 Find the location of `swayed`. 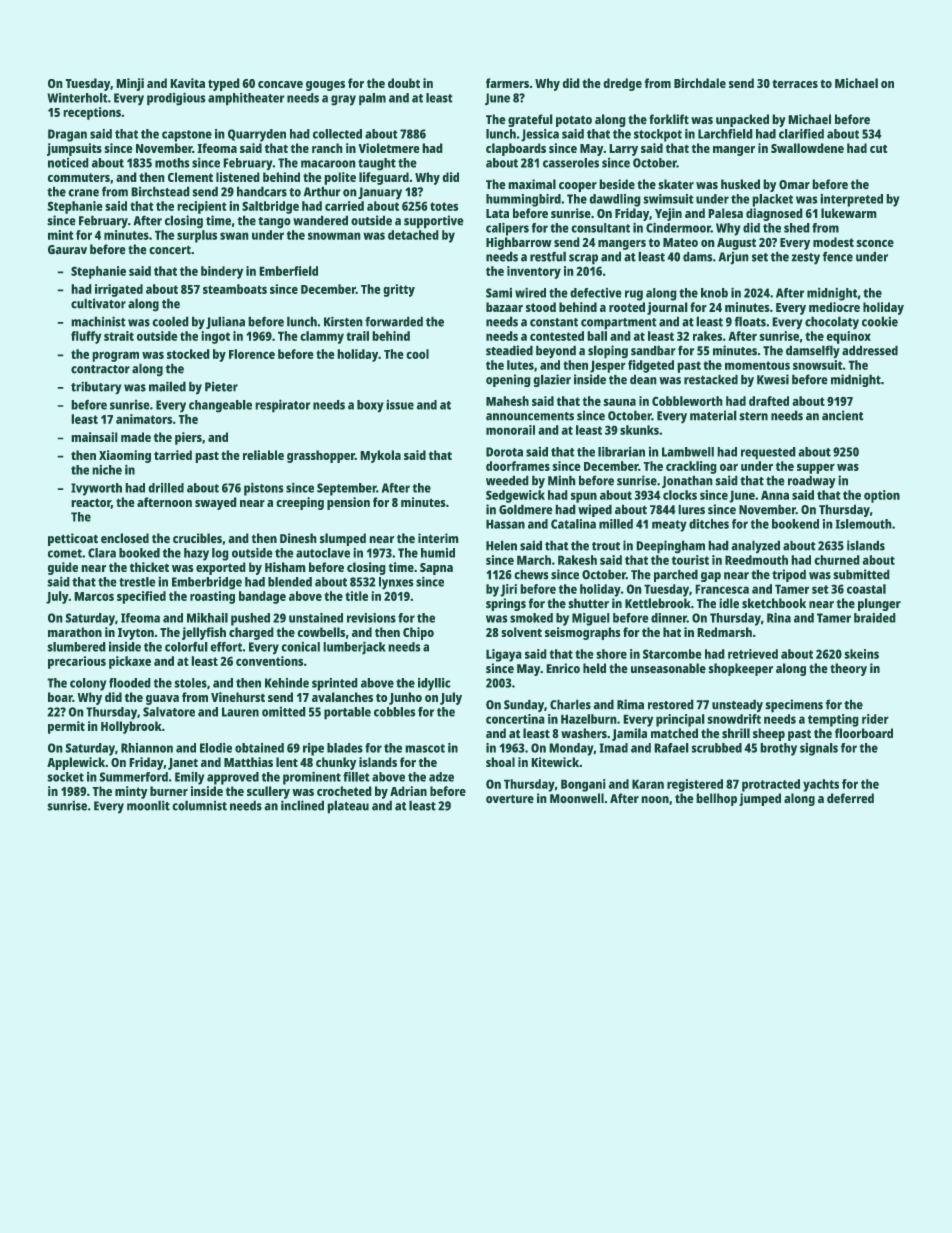

swayed is located at coordinates (216, 503).
